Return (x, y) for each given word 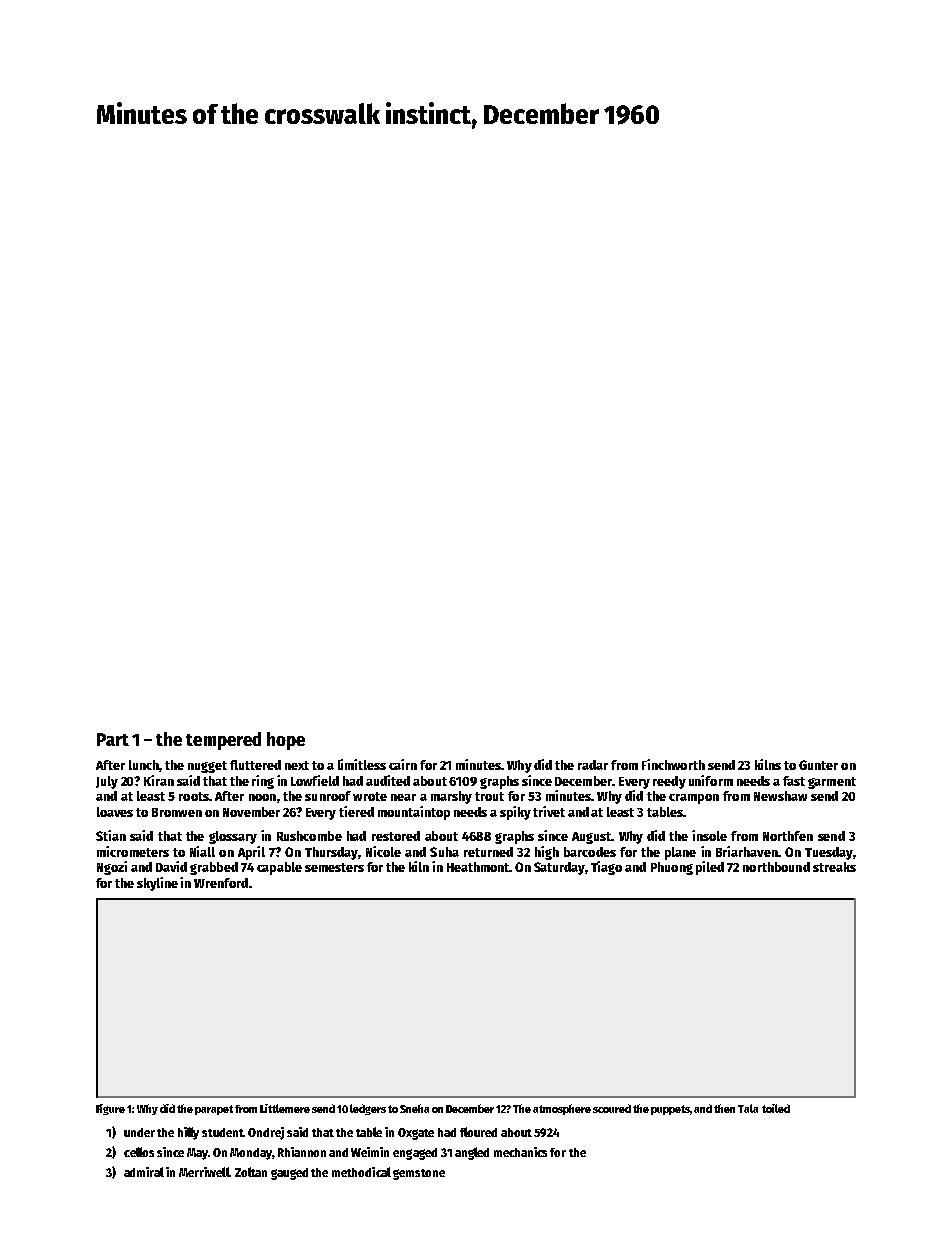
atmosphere (562, 1109)
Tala (748, 1108)
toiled (776, 1108)
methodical (361, 1172)
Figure (110, 1109)
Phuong (672, 868)
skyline (157, 884)
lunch (144, 765)
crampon (694, 799)
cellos (139, 1152)
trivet (549, 811)
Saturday (560, 868)
